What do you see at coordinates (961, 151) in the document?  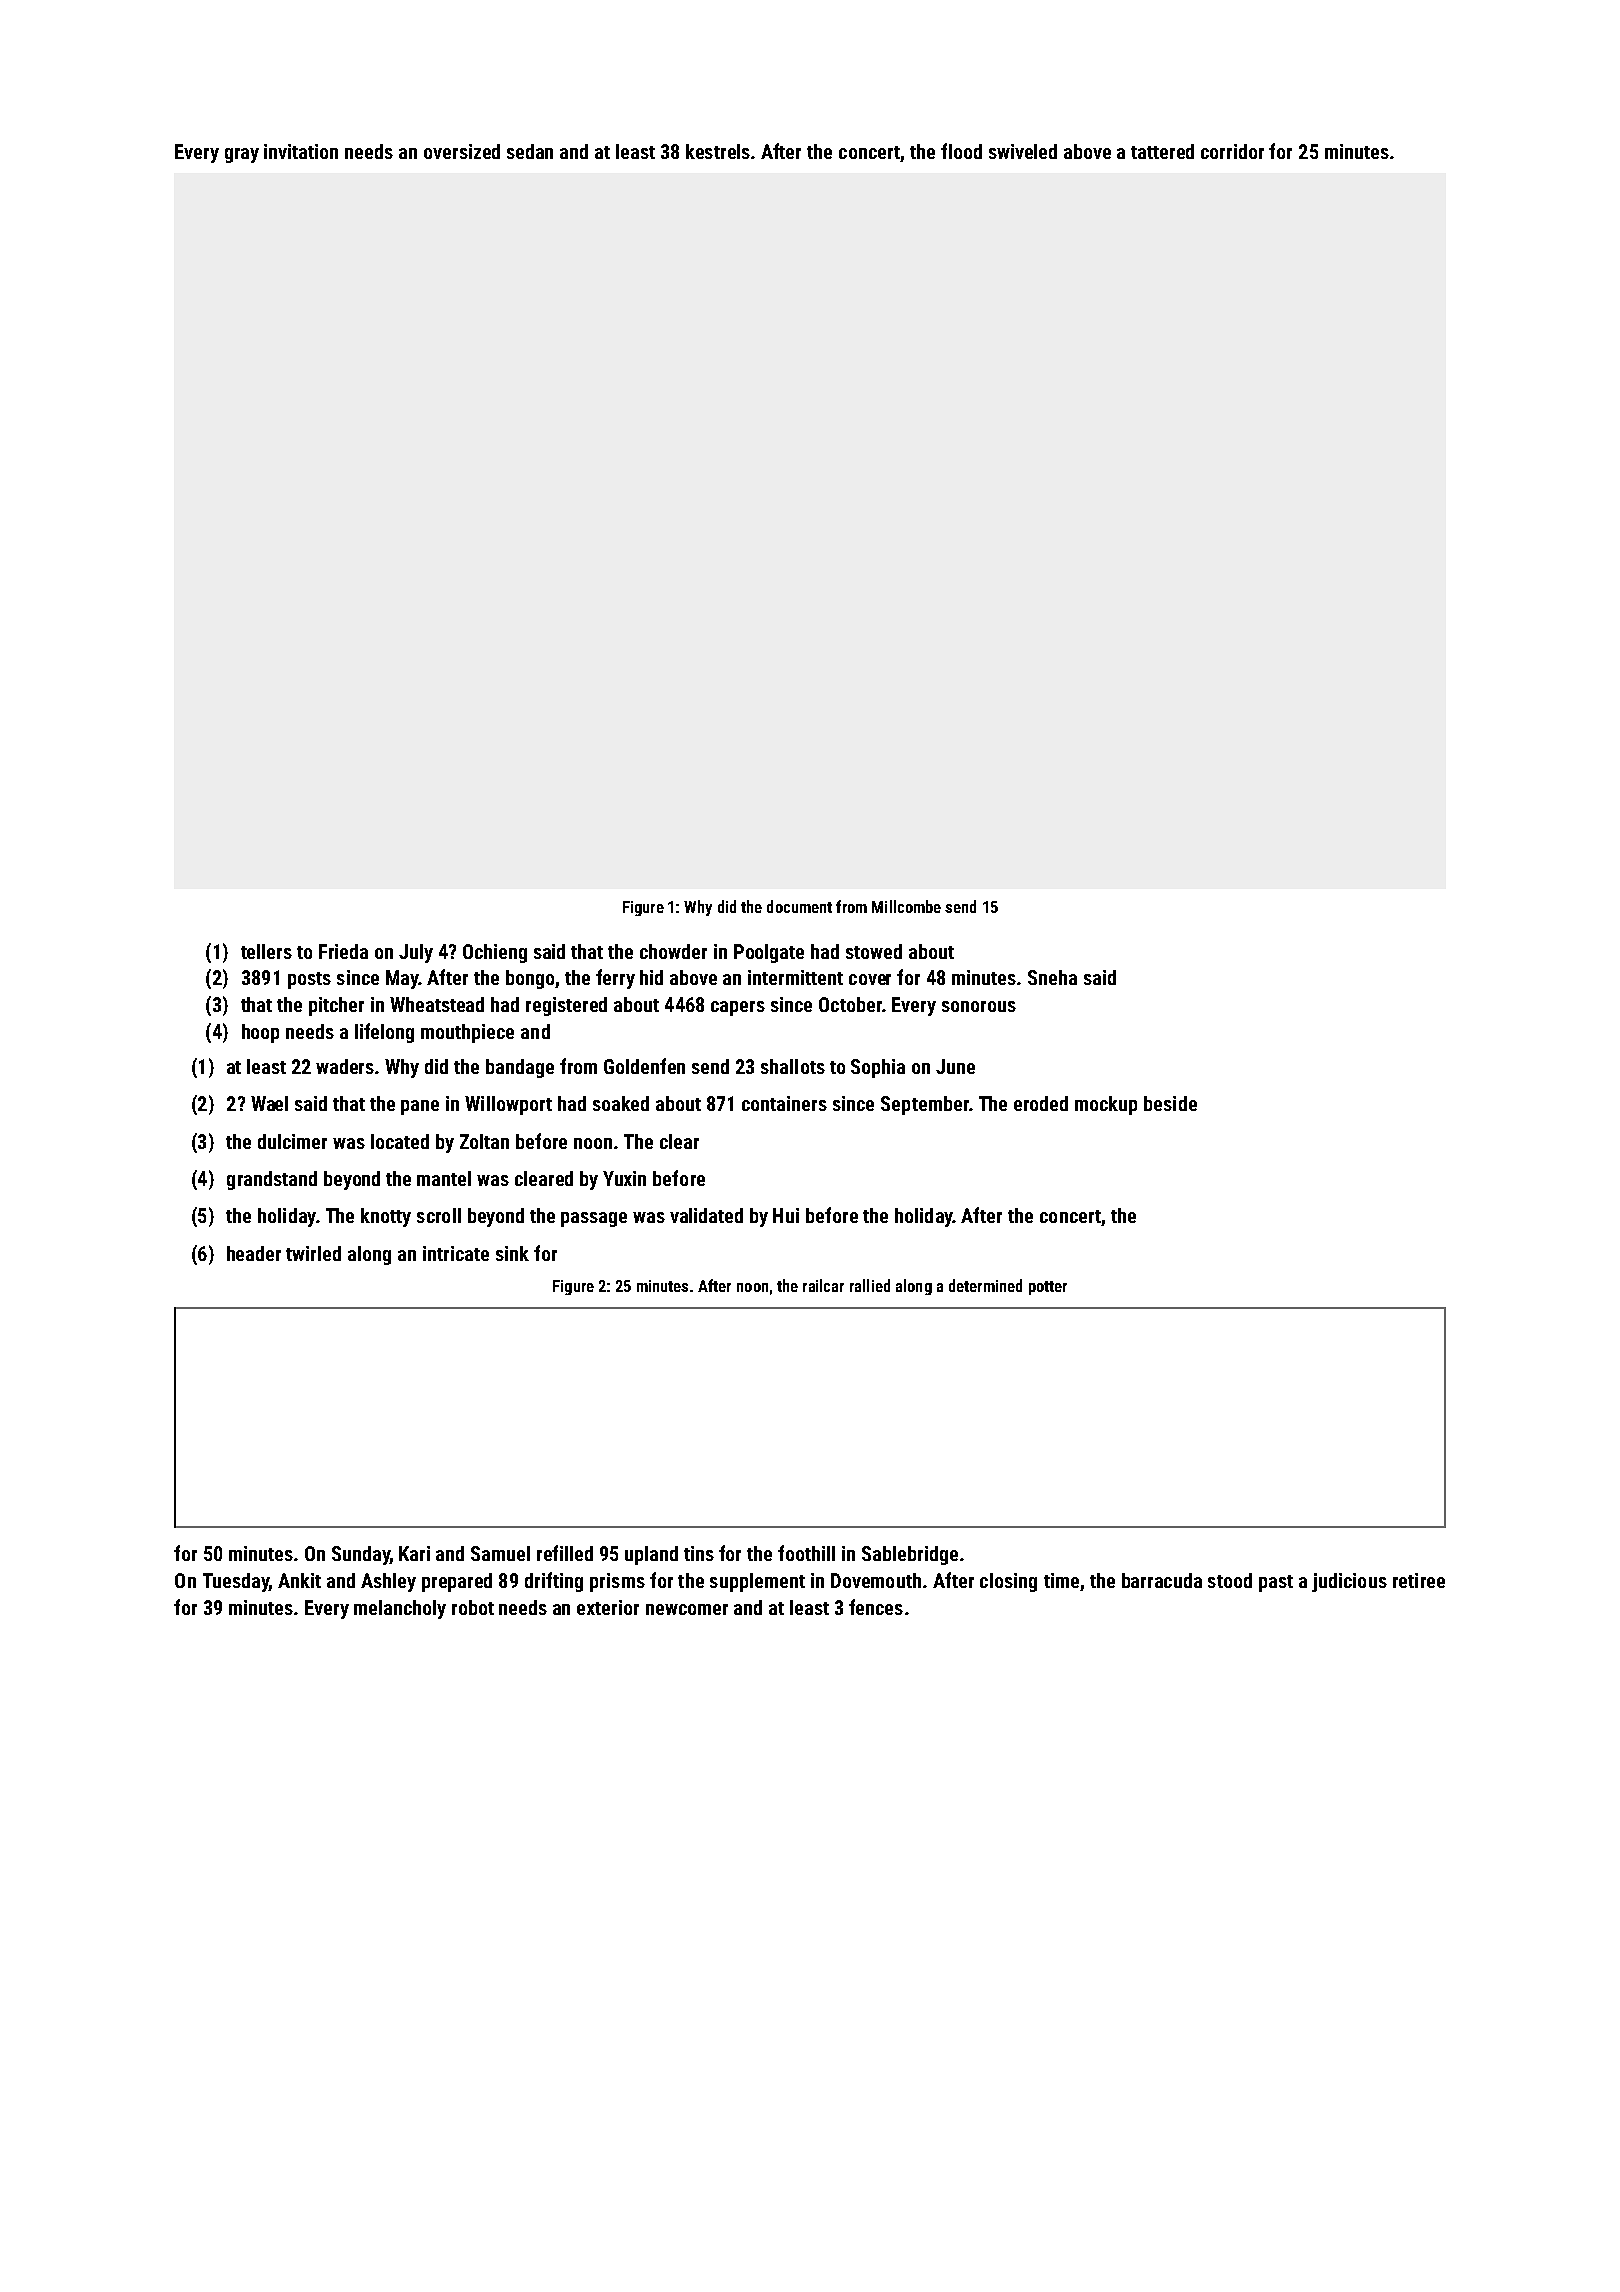 I see `flood` at bounding box center [961, 151].
